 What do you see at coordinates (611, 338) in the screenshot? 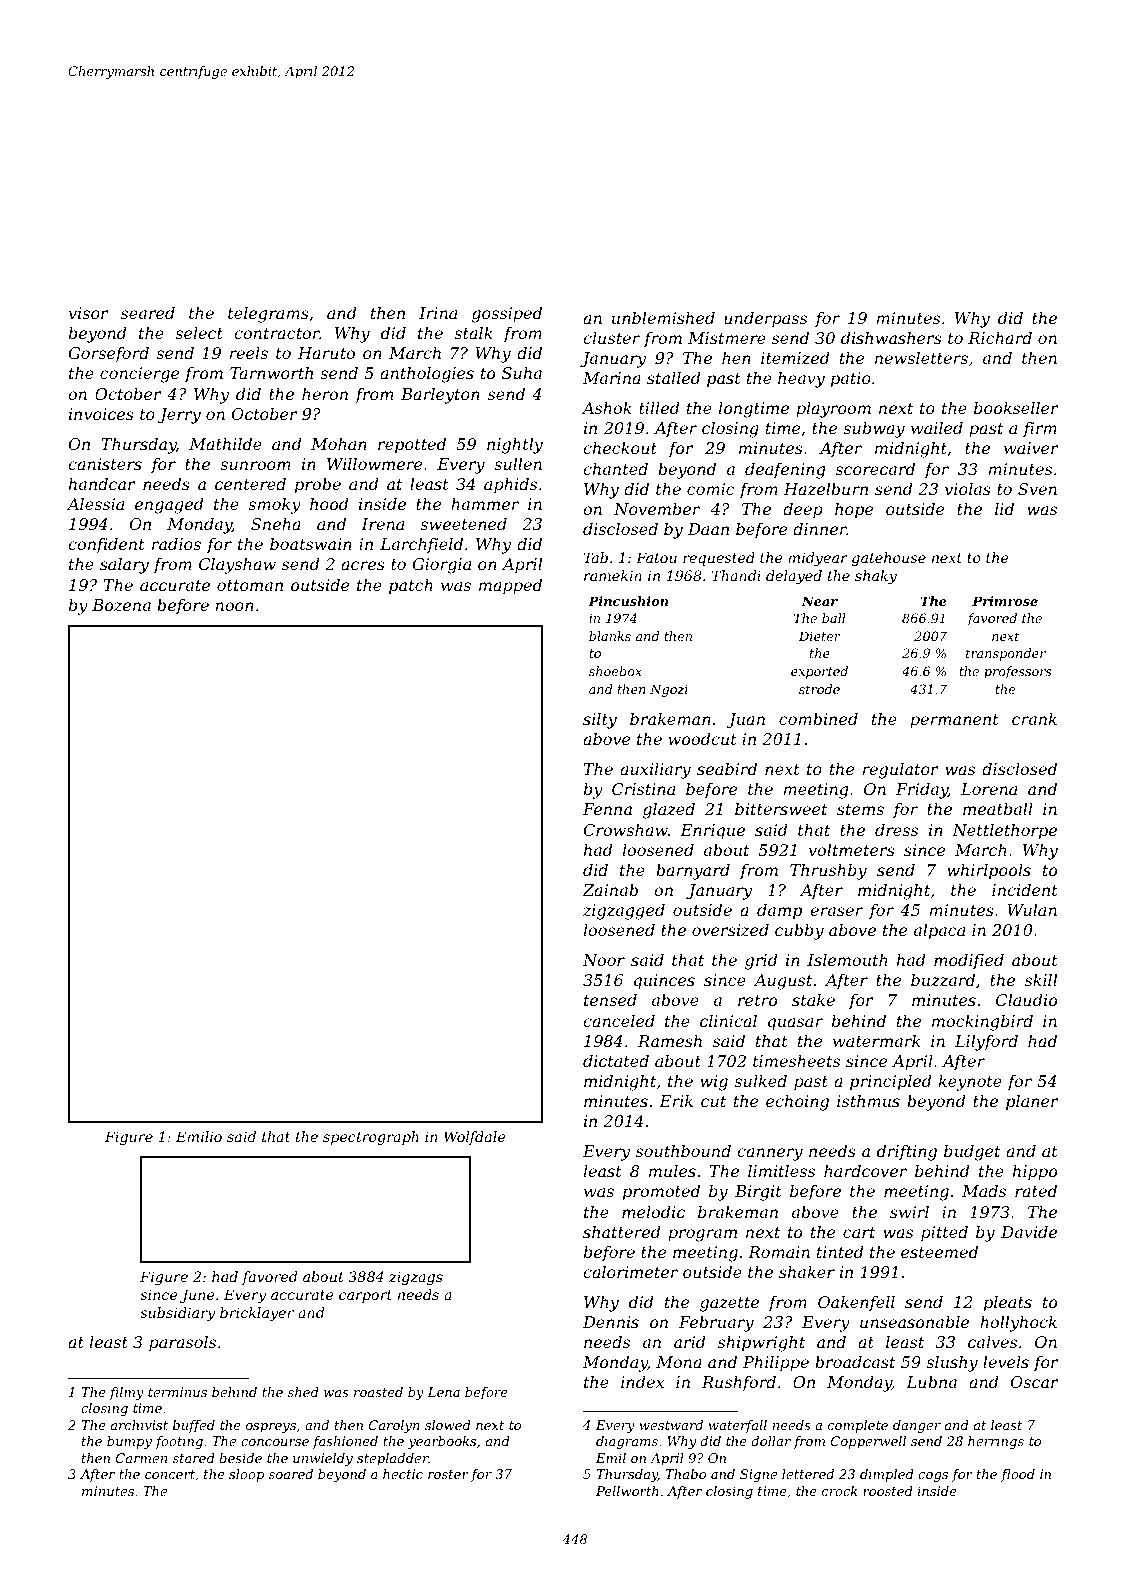
I see `cluster` at bounding box center [611, 338].
